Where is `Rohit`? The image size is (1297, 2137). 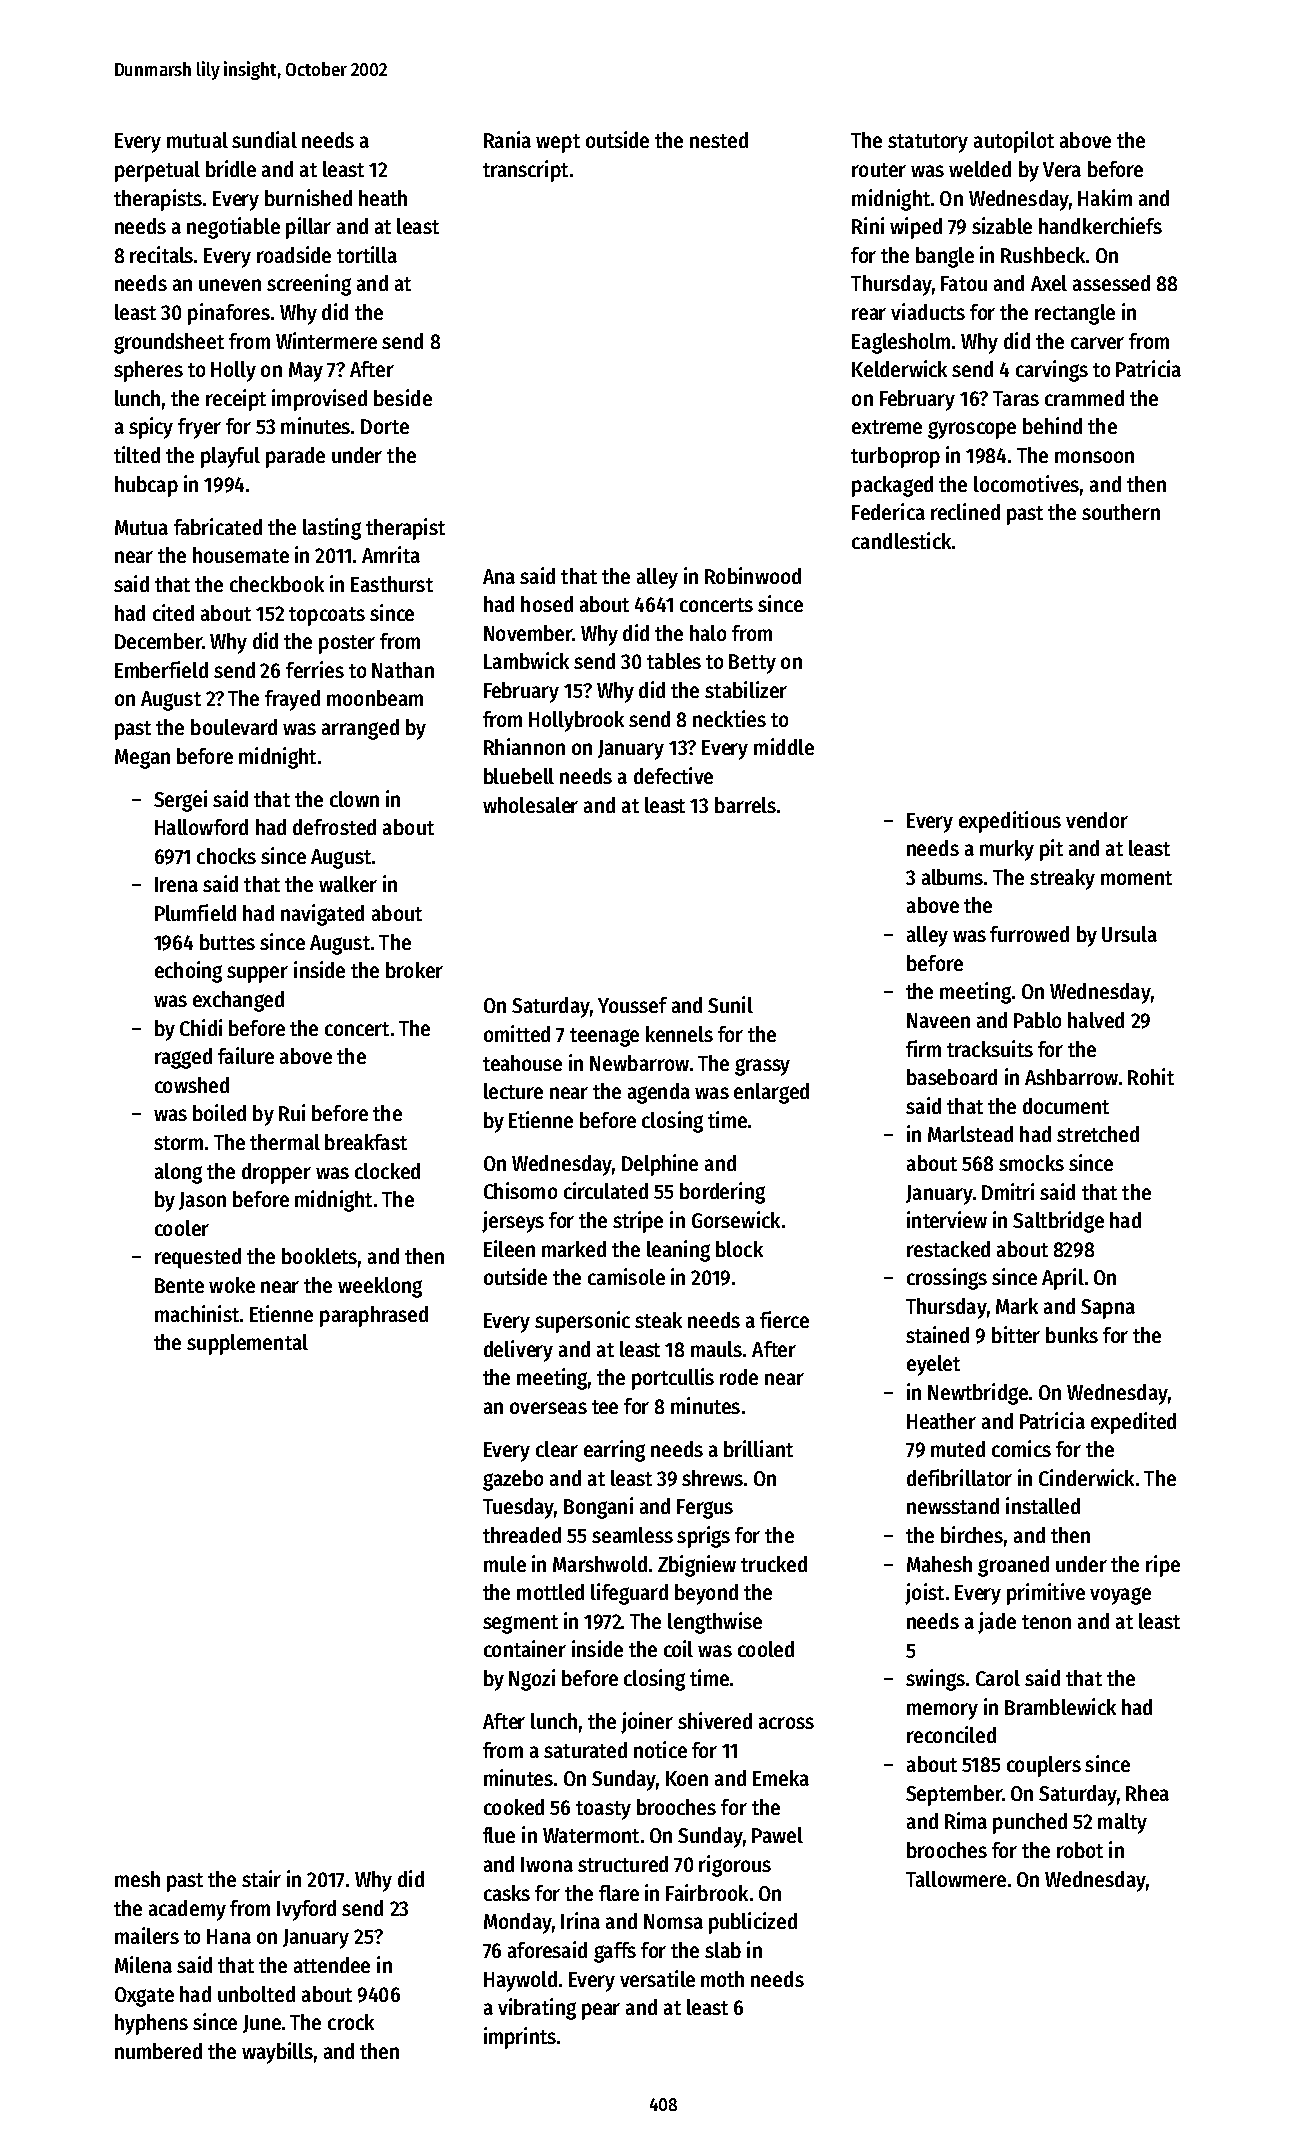 Rohit is located at coordinates (1151, 1076).
